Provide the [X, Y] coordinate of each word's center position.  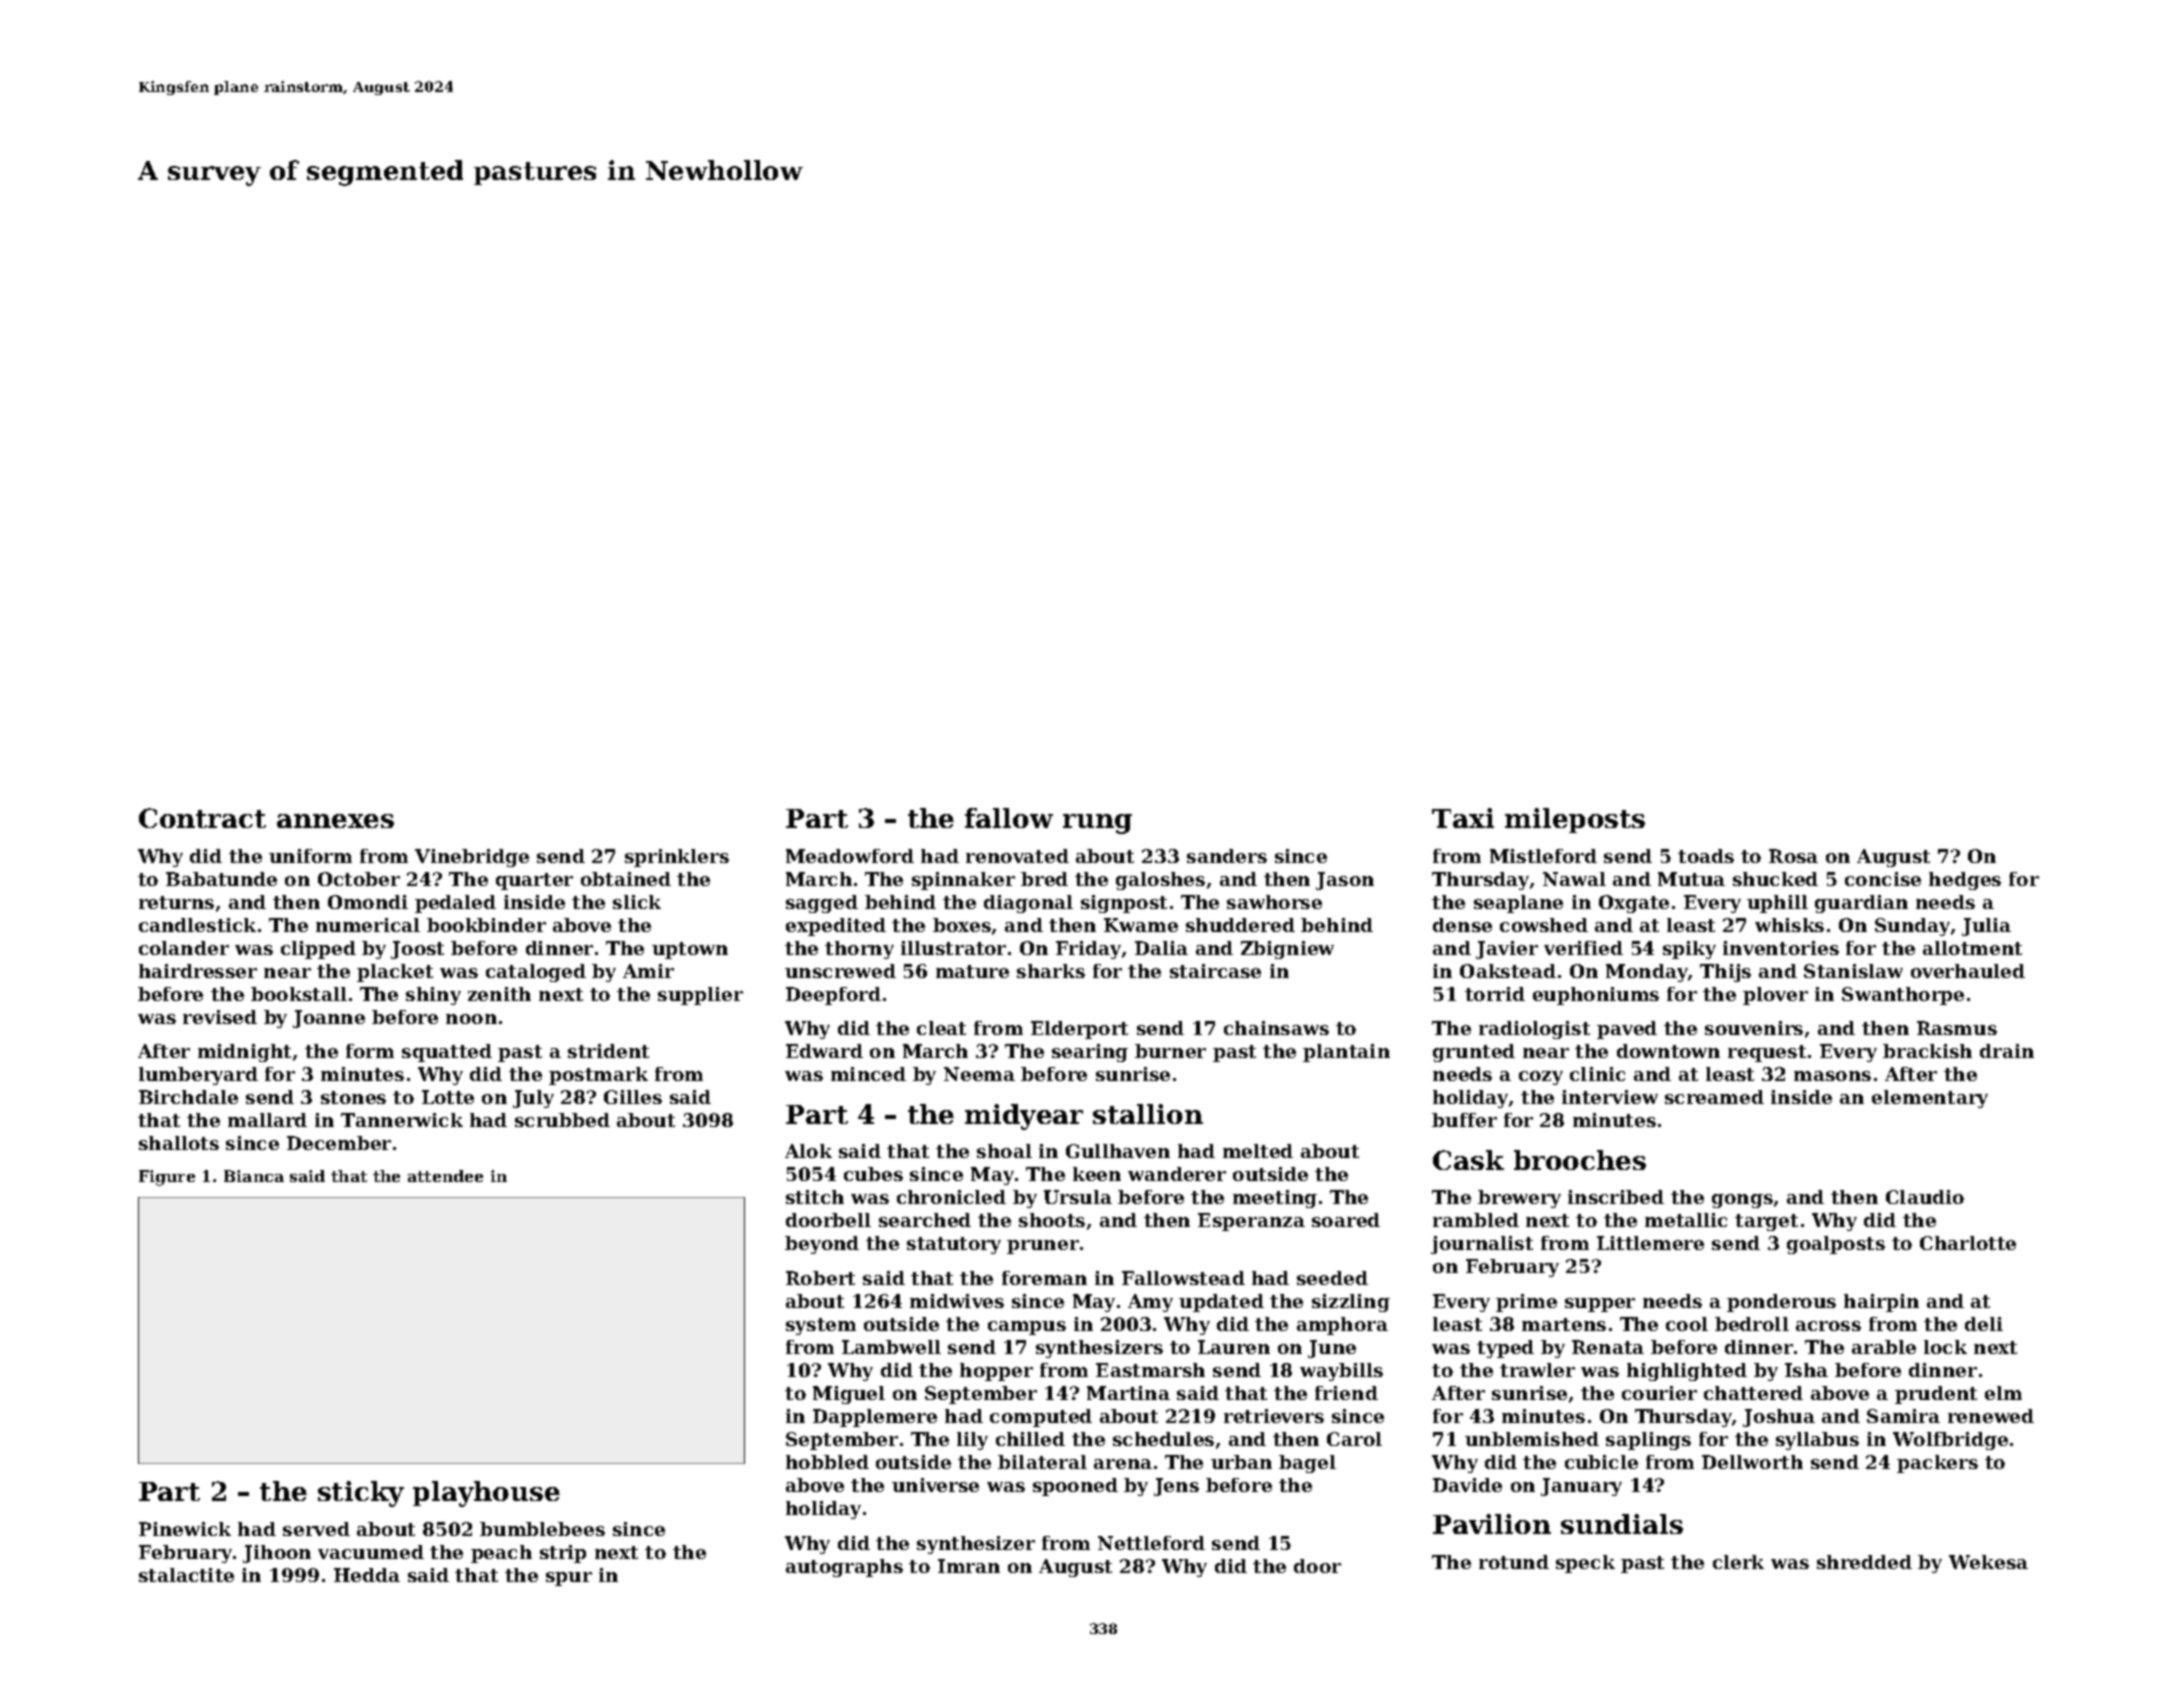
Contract [202, 818]
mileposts [1575, 820]
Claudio [1925, 1197]
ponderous [1781, 1303]
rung [1097, 824]
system [821, 1326]
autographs [844, 1568]
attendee [445, 1176]
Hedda [367, 1575]
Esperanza [1251, 1222]
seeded [1332, 1278]
